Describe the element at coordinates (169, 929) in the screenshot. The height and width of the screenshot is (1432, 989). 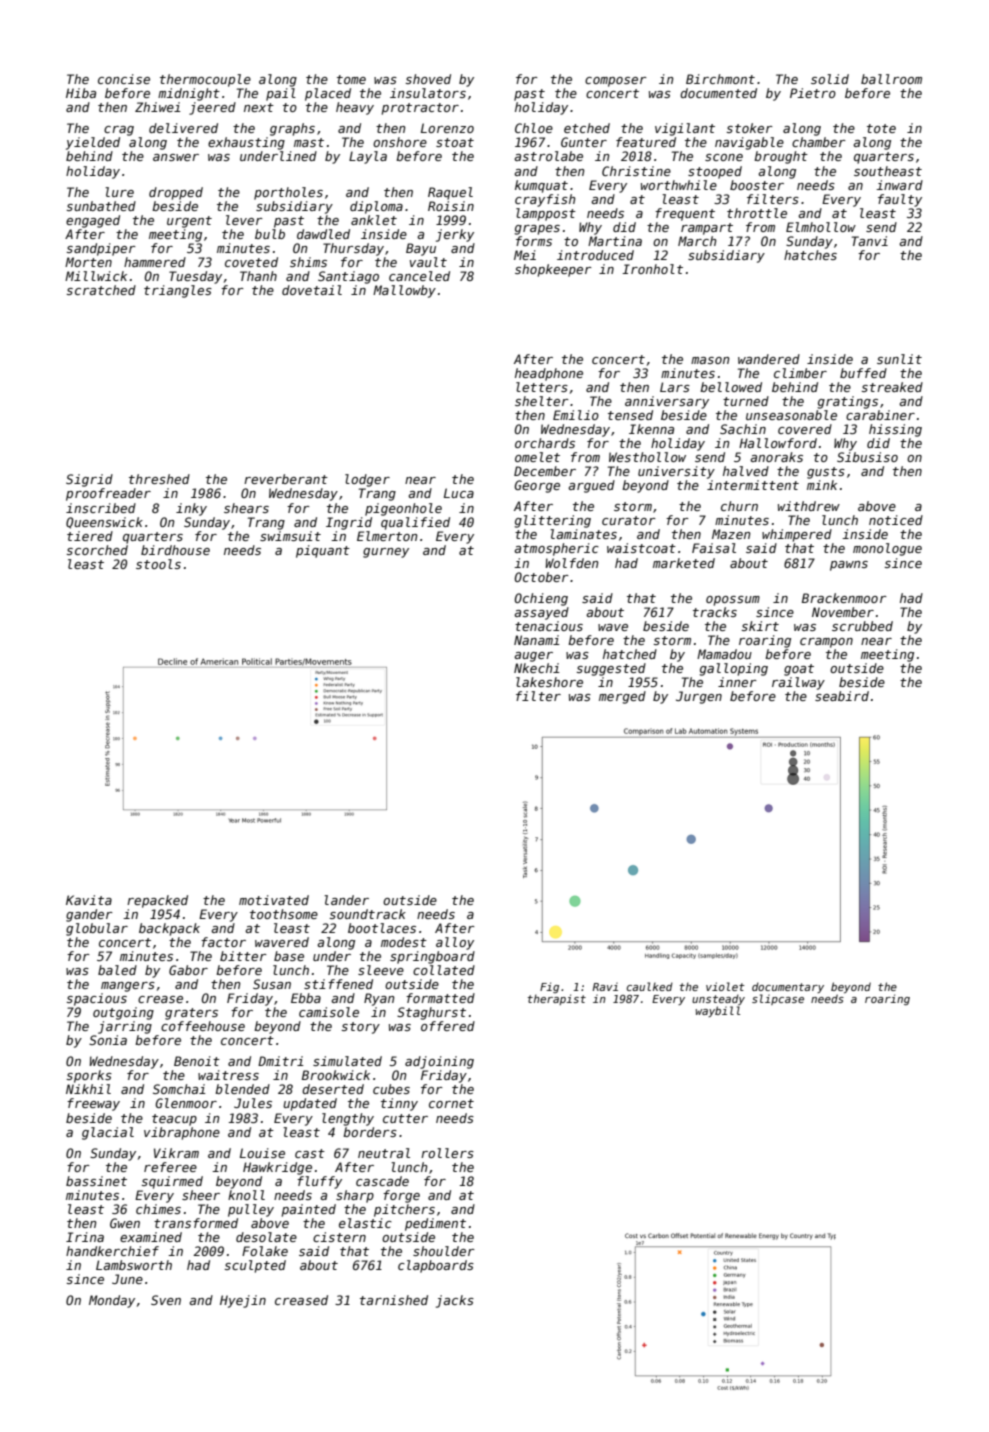
I see `backpack` at that location.
